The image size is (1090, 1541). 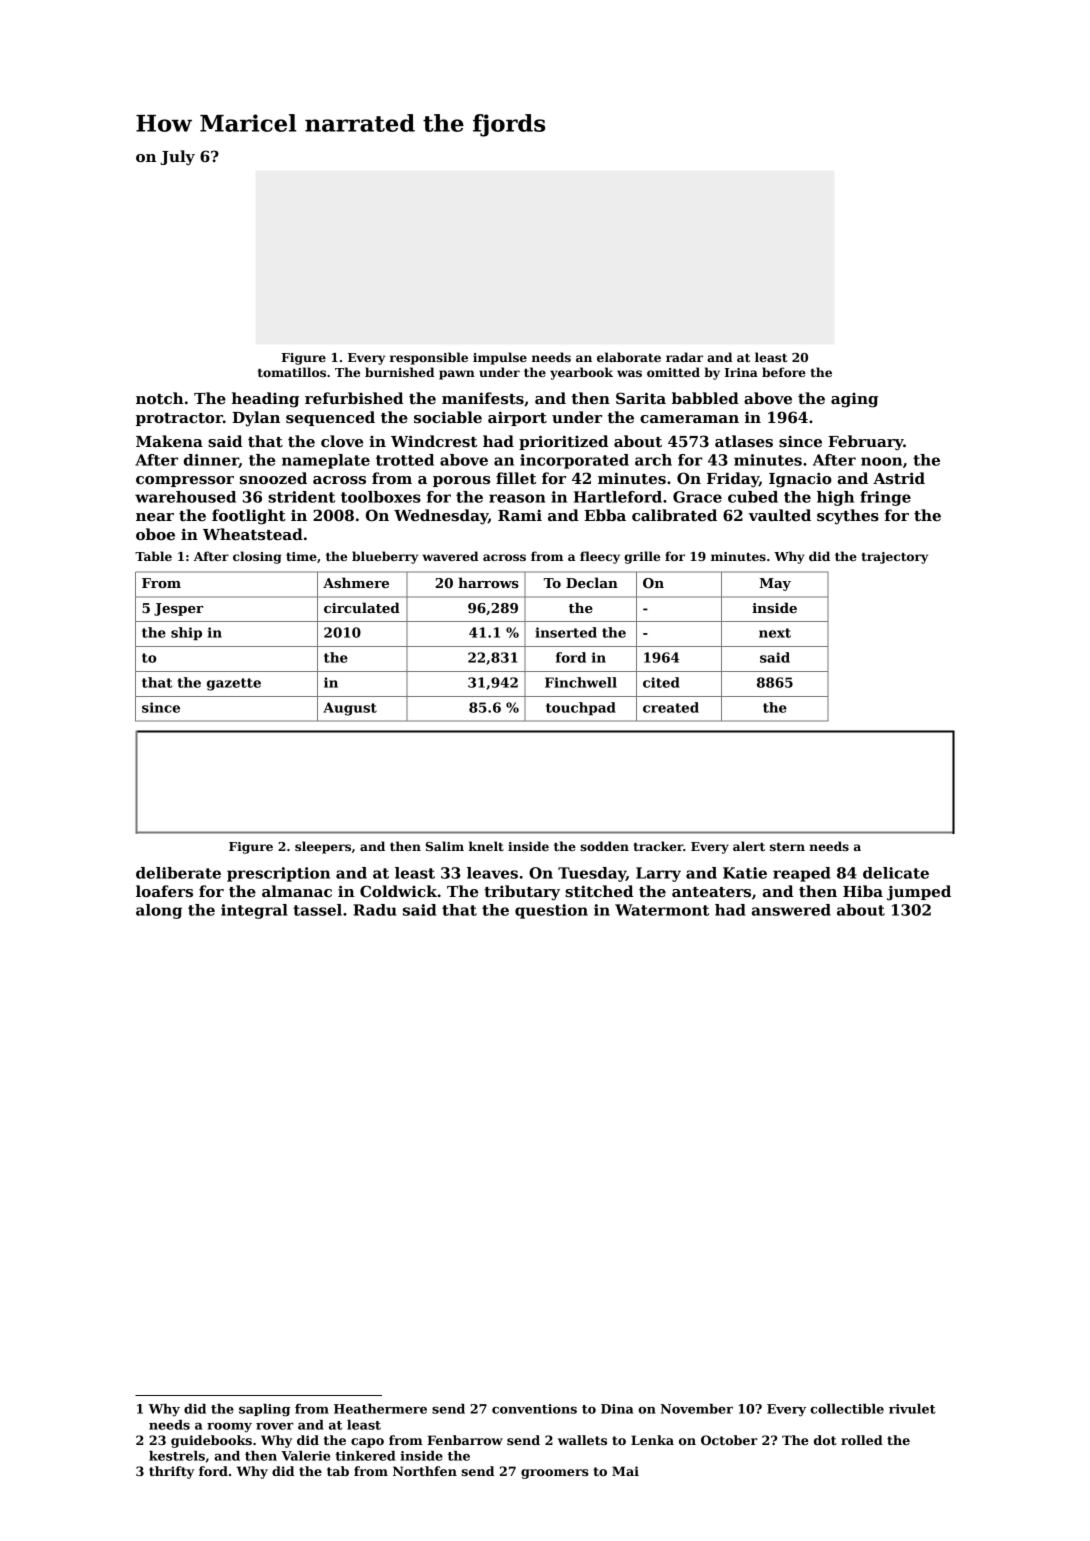 I want to click on harrows, so click(x=488, y=582).
